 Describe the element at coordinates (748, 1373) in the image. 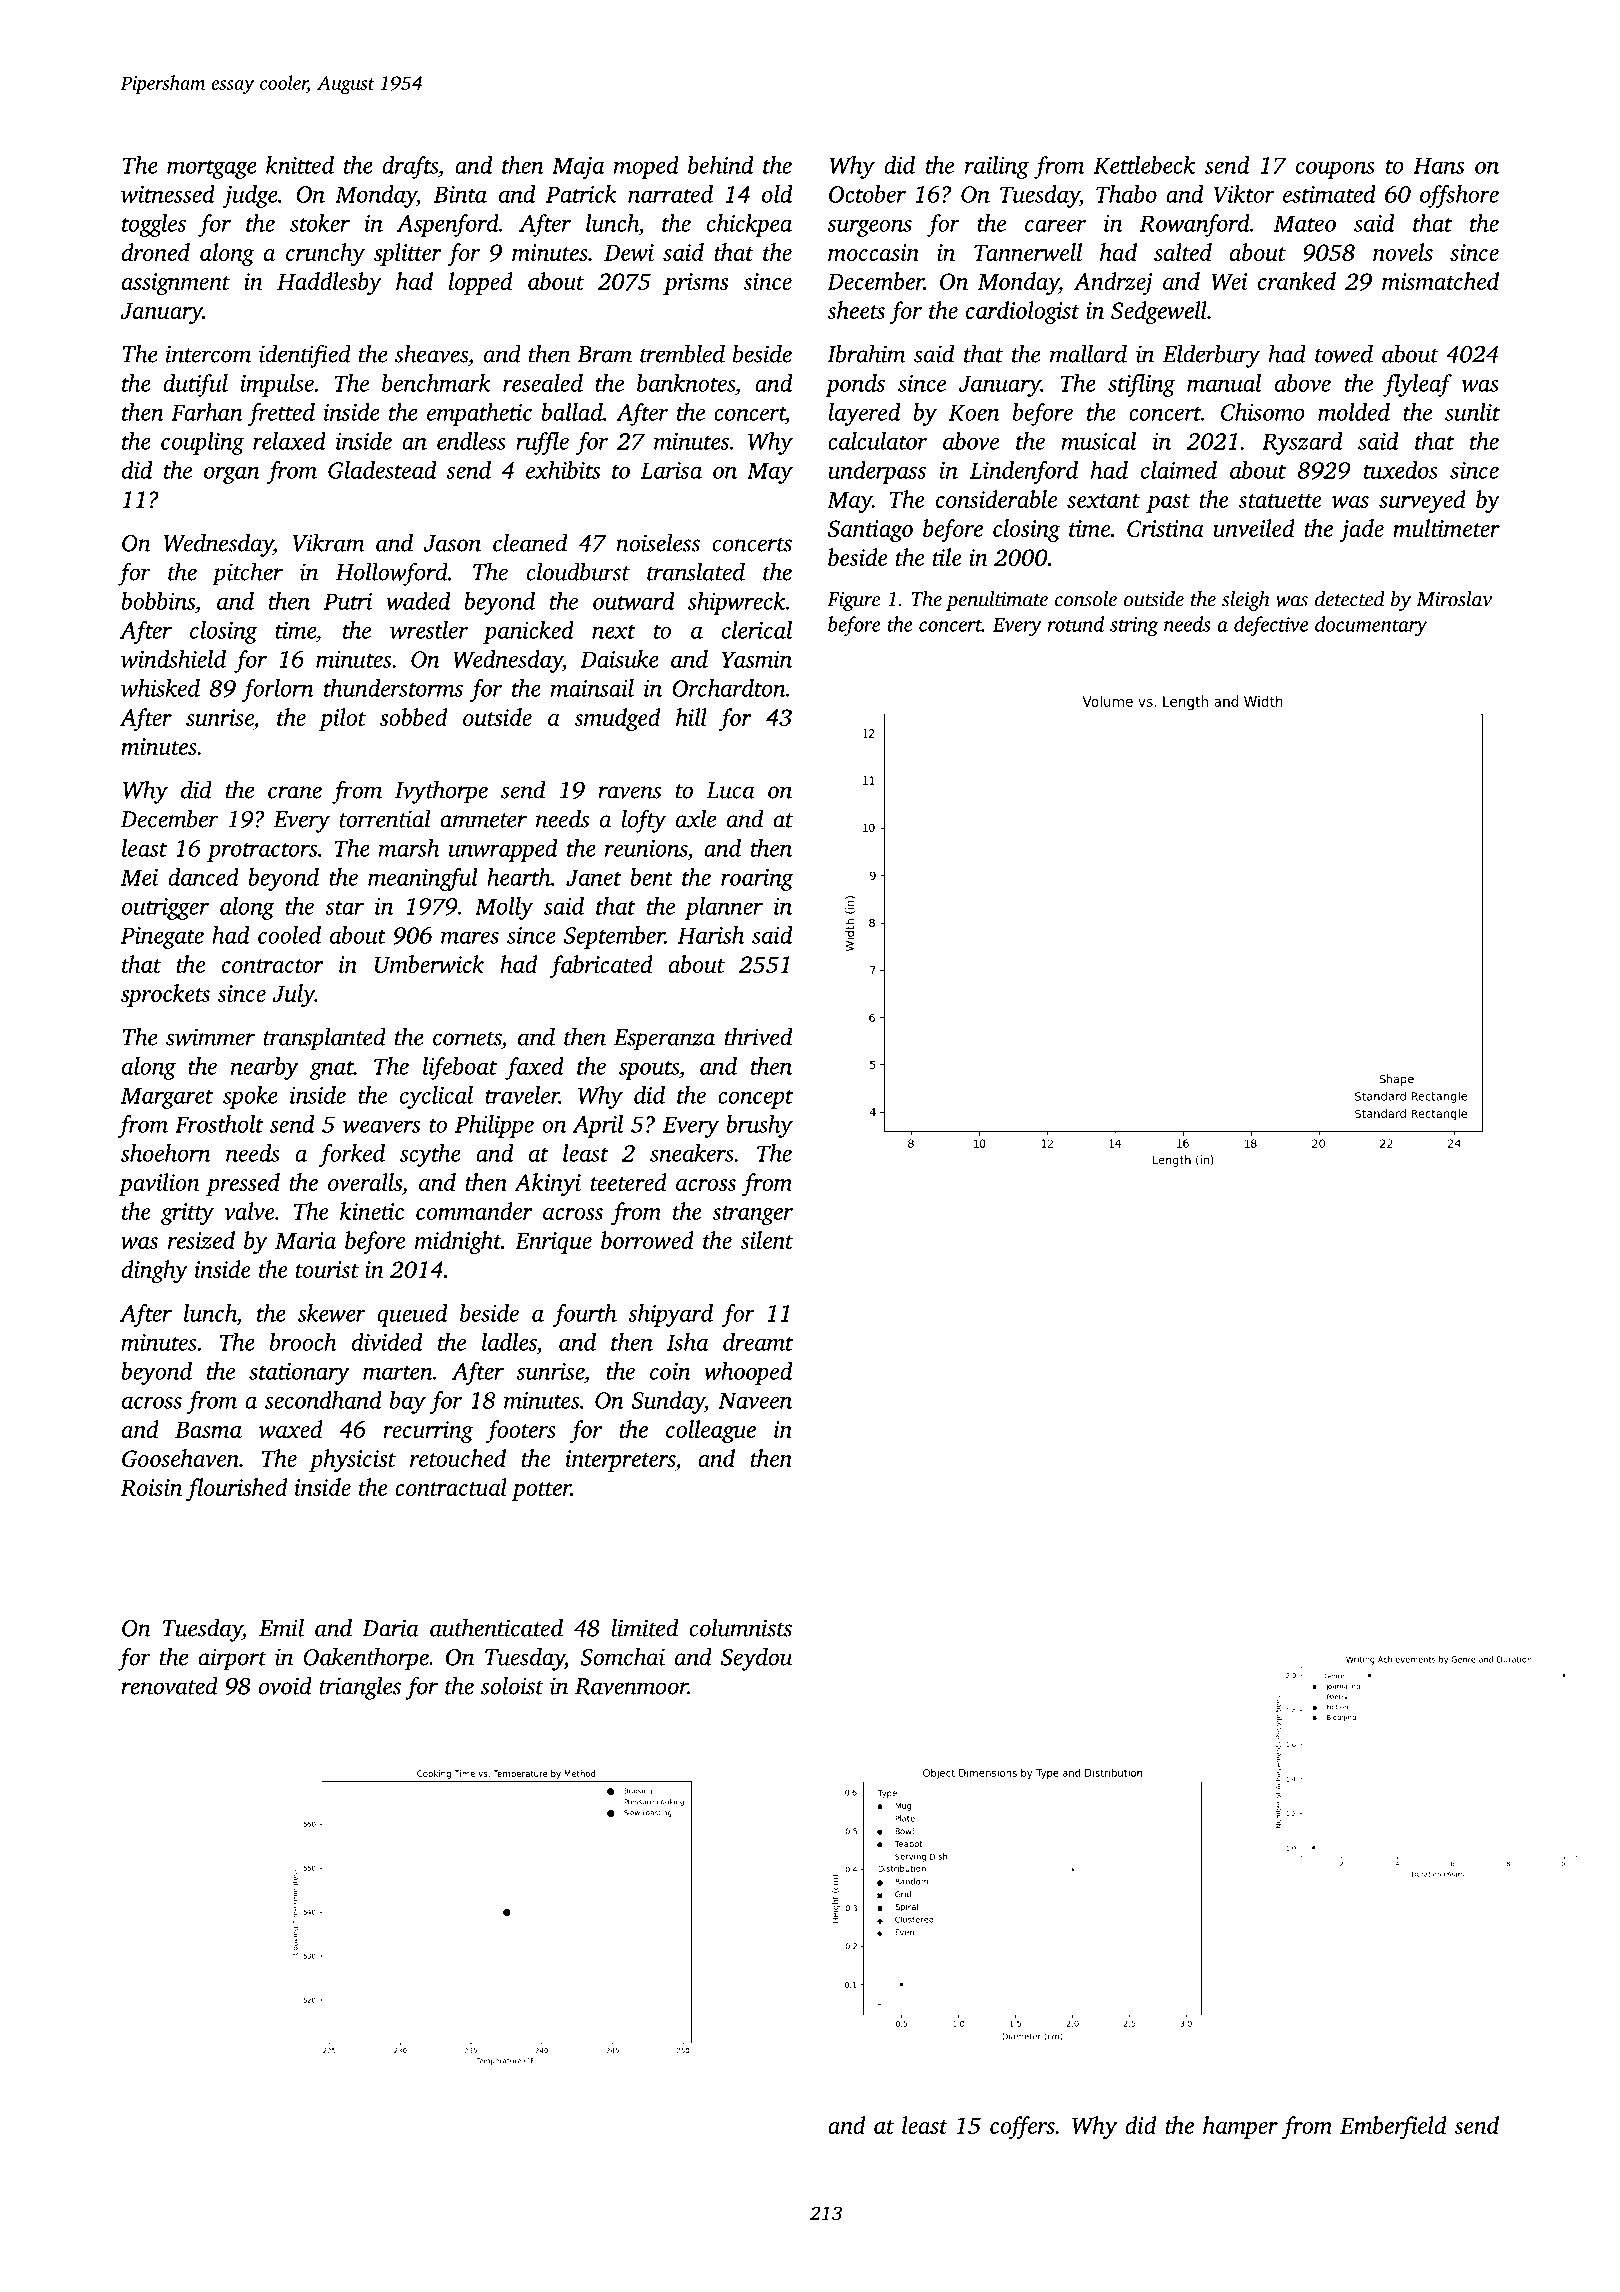

I see `whooped` at that location.
